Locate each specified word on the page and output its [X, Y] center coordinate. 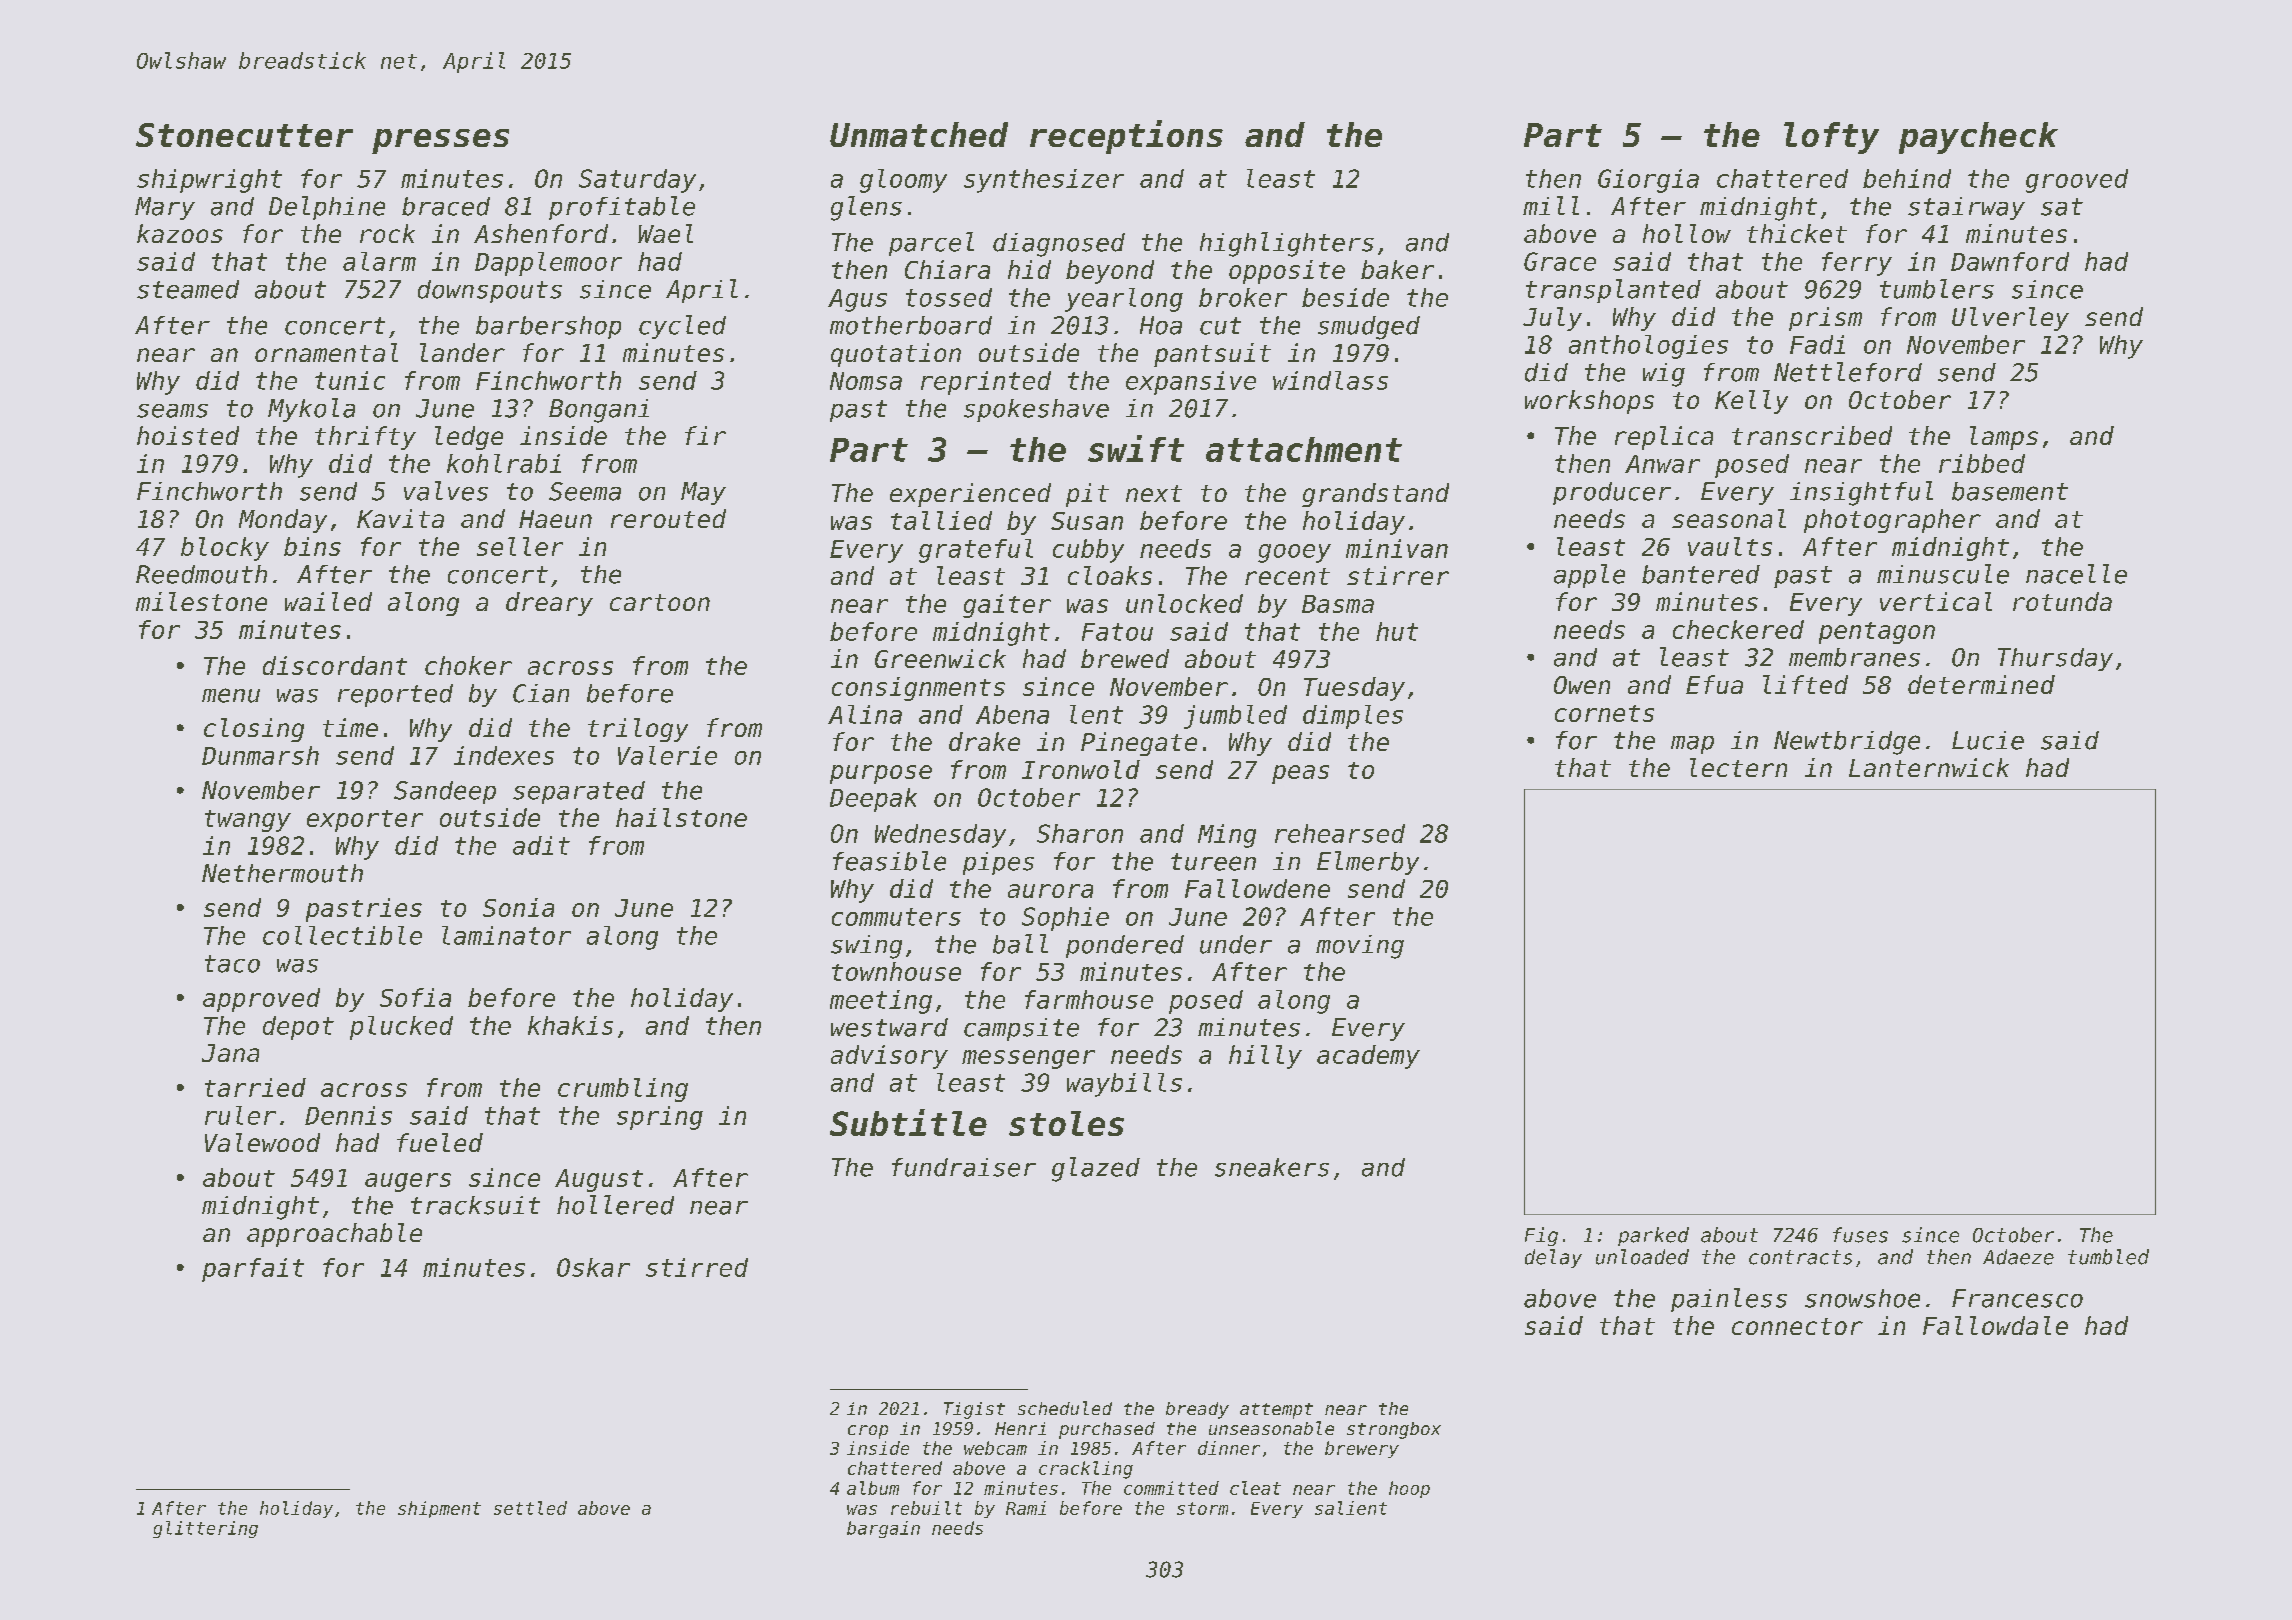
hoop [1409, 1489]
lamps [2004, 438]
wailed [328, 601]
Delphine [327, 208]
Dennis [348, 1115]
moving [1360, 947]
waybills [1124, 1085]
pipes [998, 863]
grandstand [1375, 495]
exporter [365, 821]
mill [1551, 205]
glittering [205, 1529]
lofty [1831, 138]
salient [1351, 1508]
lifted [1805, 684]
